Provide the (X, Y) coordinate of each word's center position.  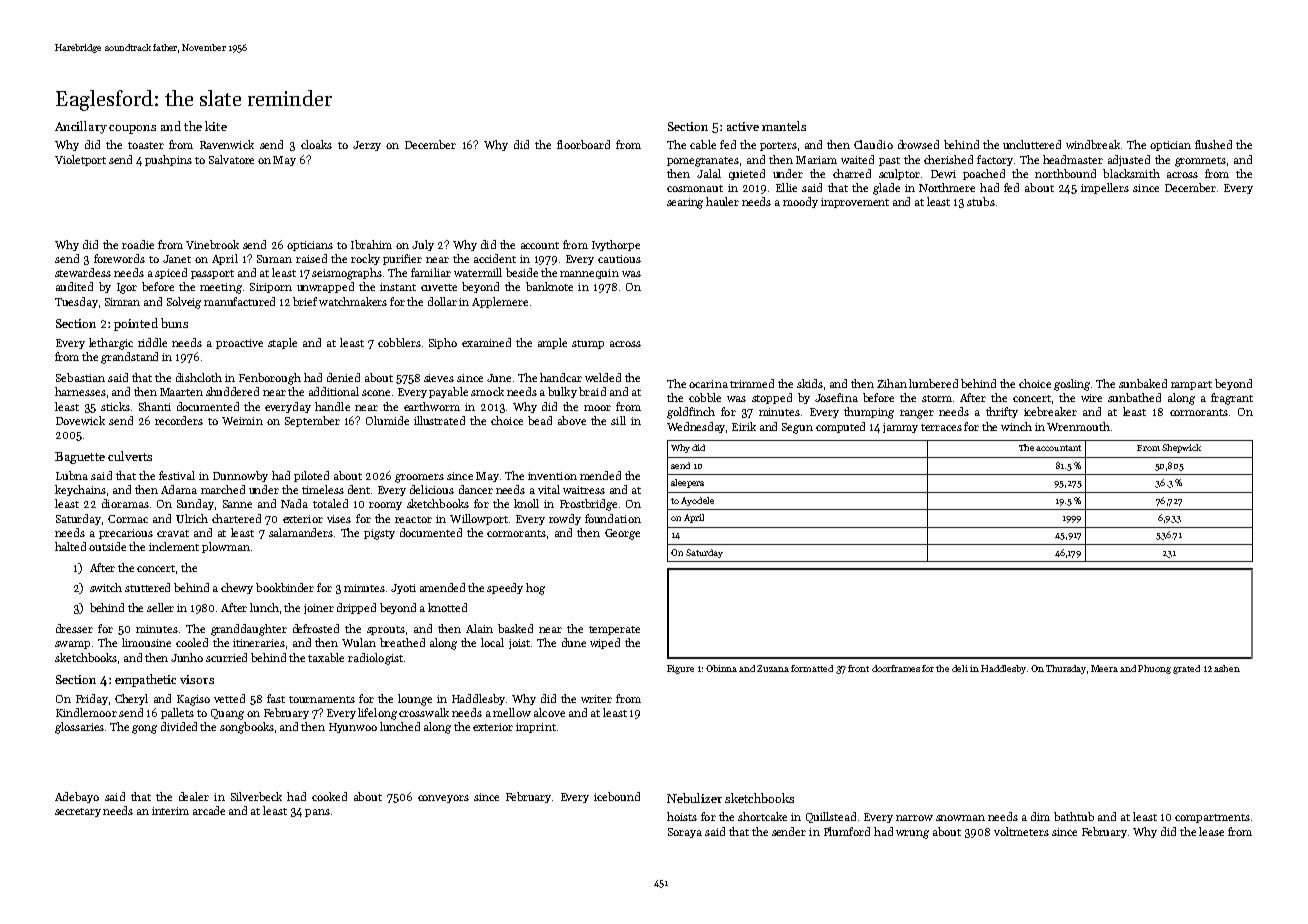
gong (144, 729)
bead (540, 420)
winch (1016, 426)
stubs (981, 201)
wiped (605, 643)
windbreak (1093, 144)
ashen (1227, 668)
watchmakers (353, 301)
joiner (319, 609)
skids (810, 383)
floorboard (583, 144)
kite (216, 126)
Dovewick (80, 420)
